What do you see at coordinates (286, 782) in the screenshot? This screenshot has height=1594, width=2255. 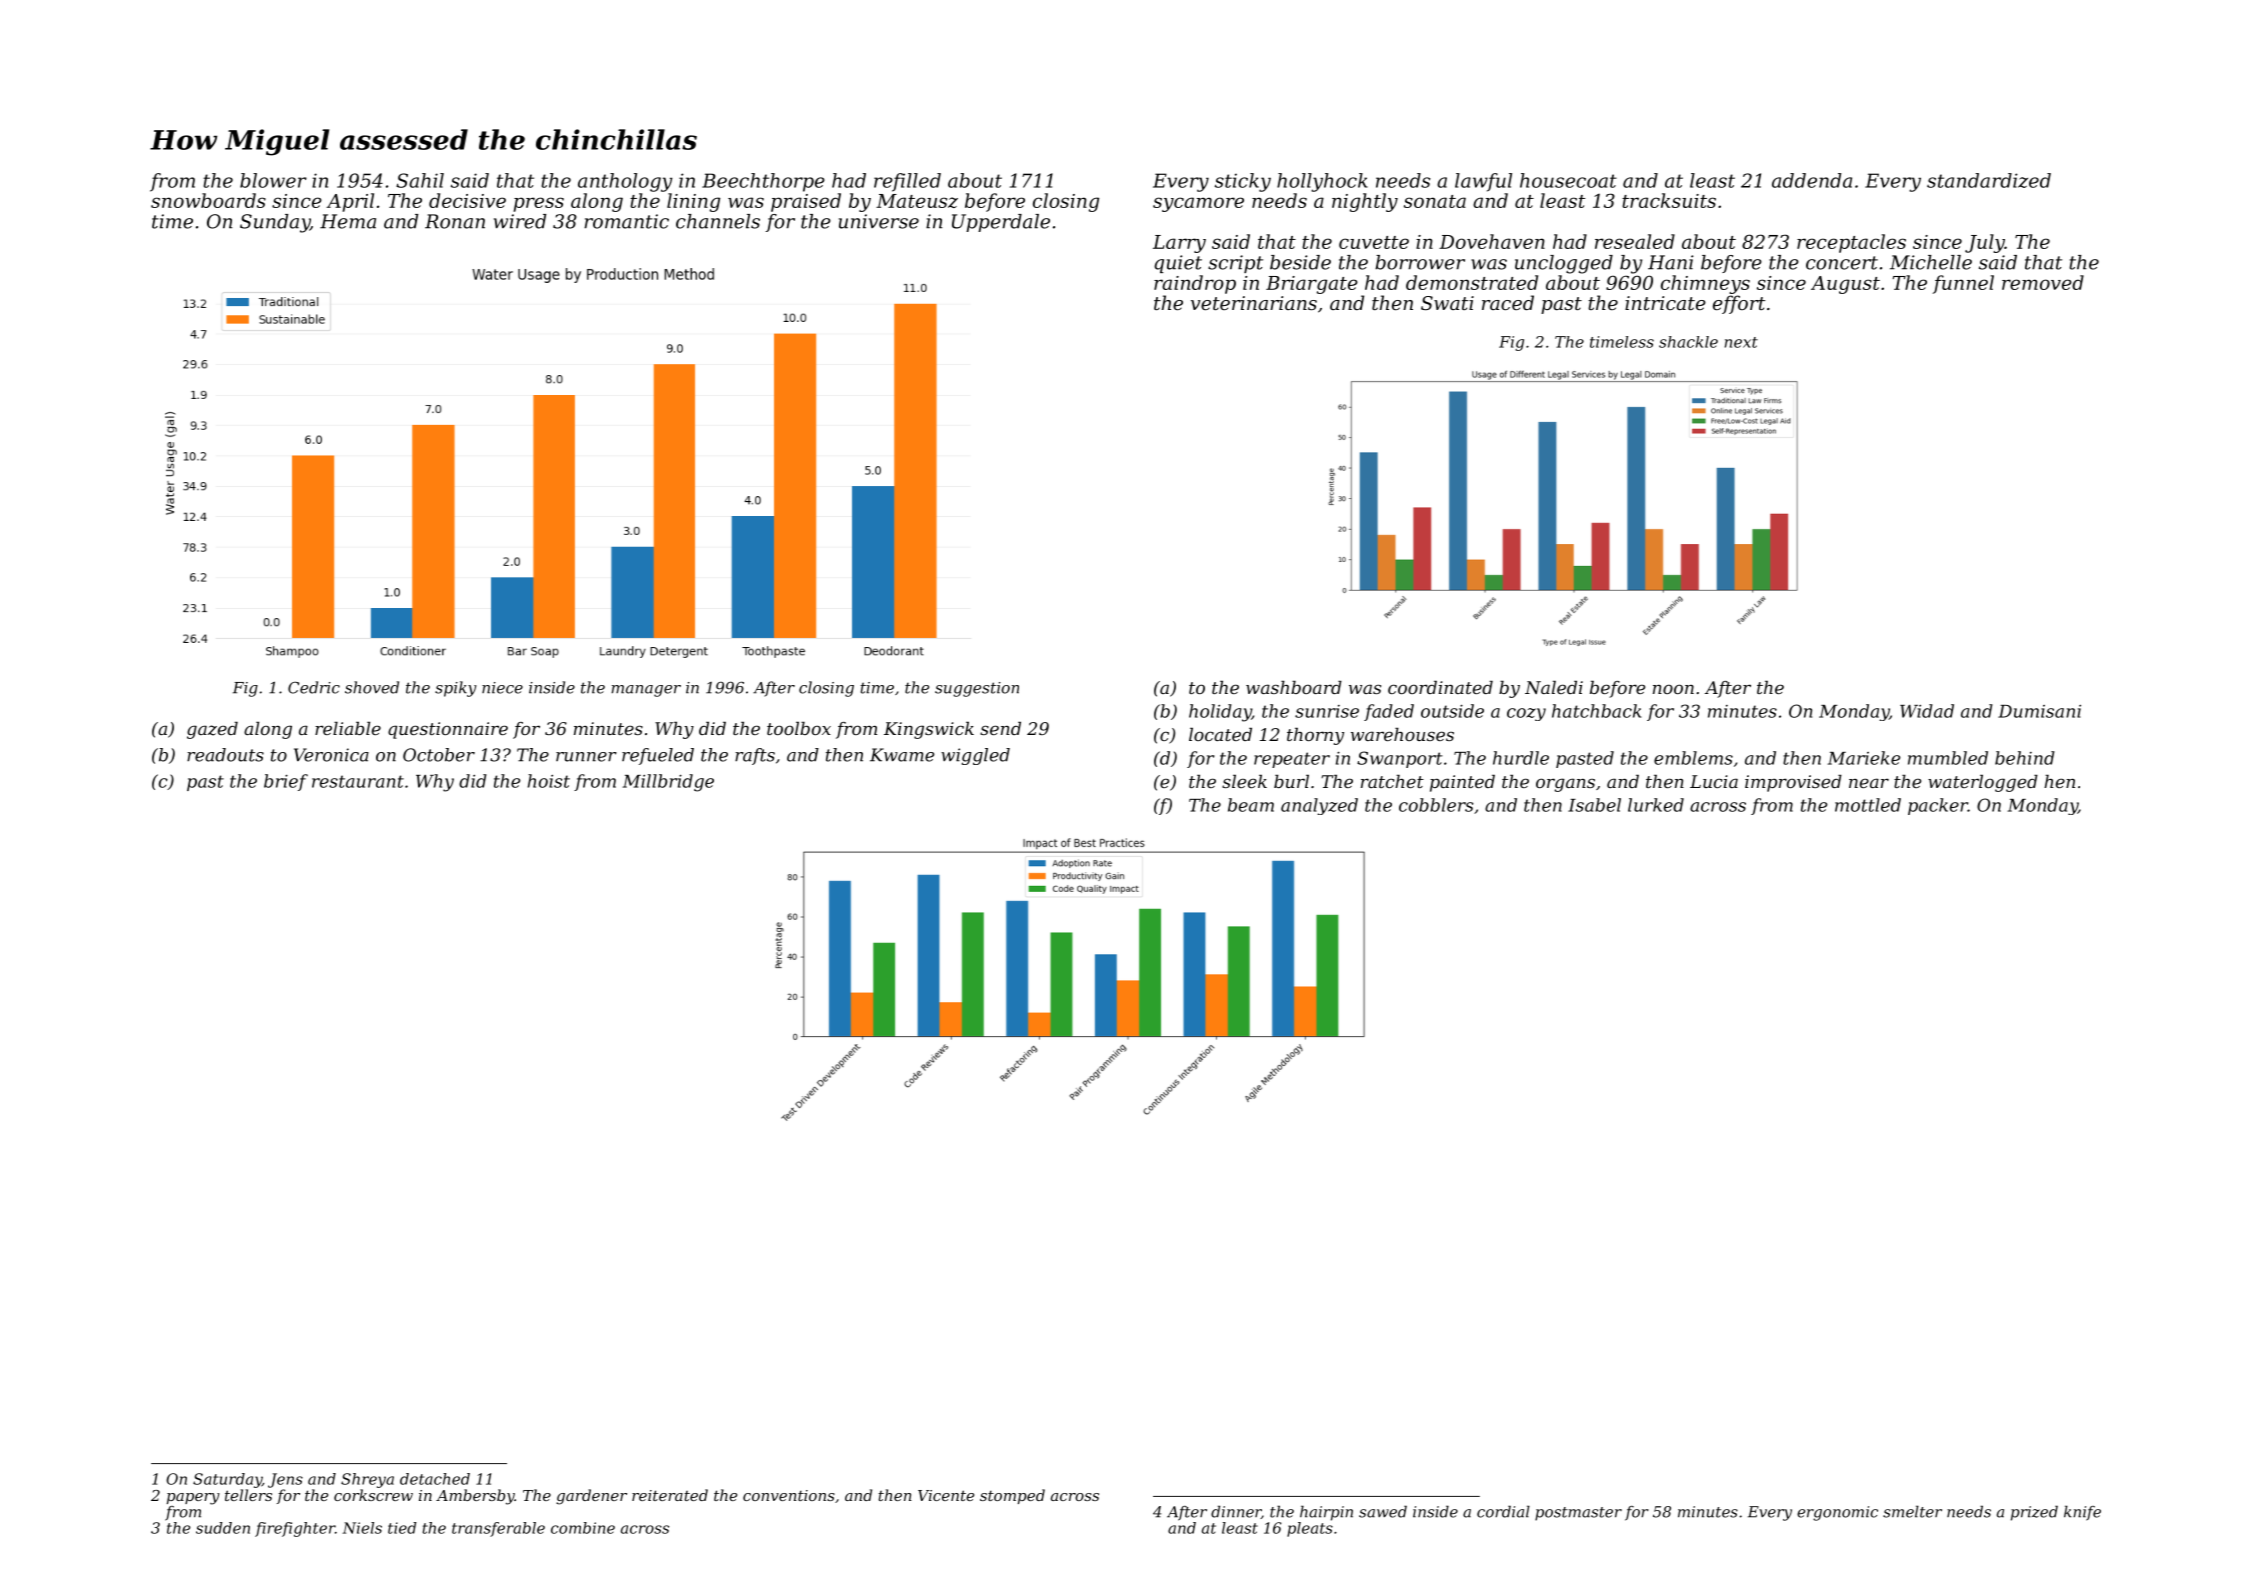 I see `brief` at bounding box center [286, 782].
